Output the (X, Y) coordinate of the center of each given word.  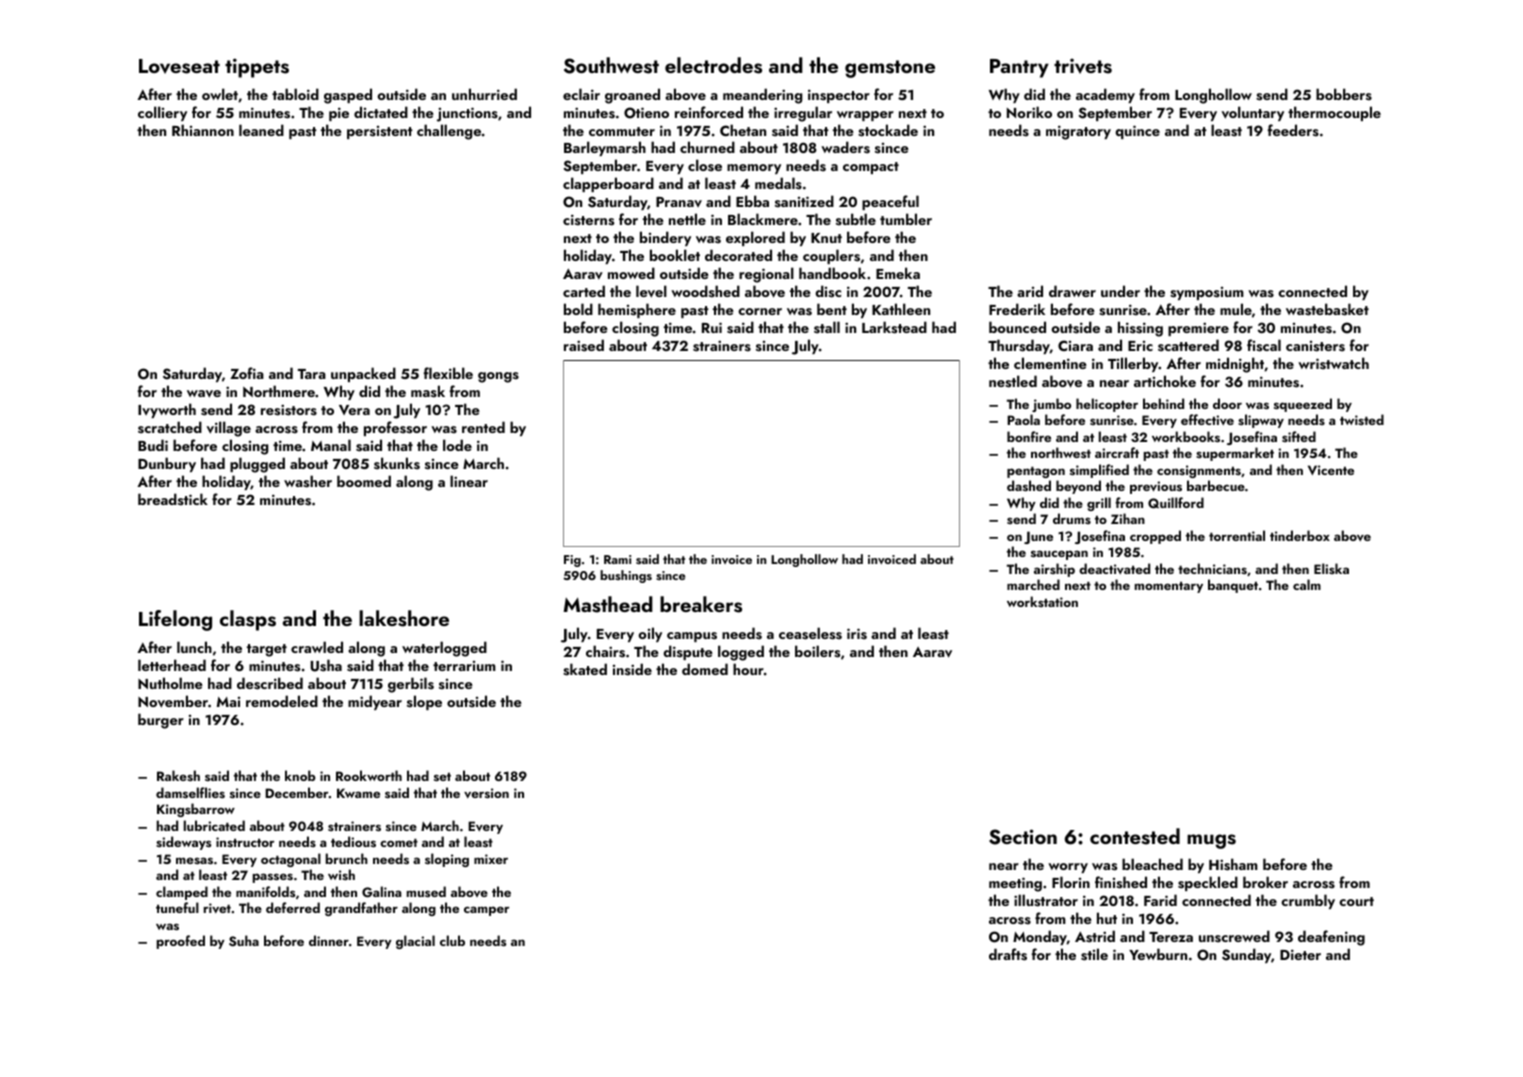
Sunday (1246, 955)
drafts (1008, 954)
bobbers (1344, 94)
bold (578, 309)
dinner (329, 940)
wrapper (865, 116)
